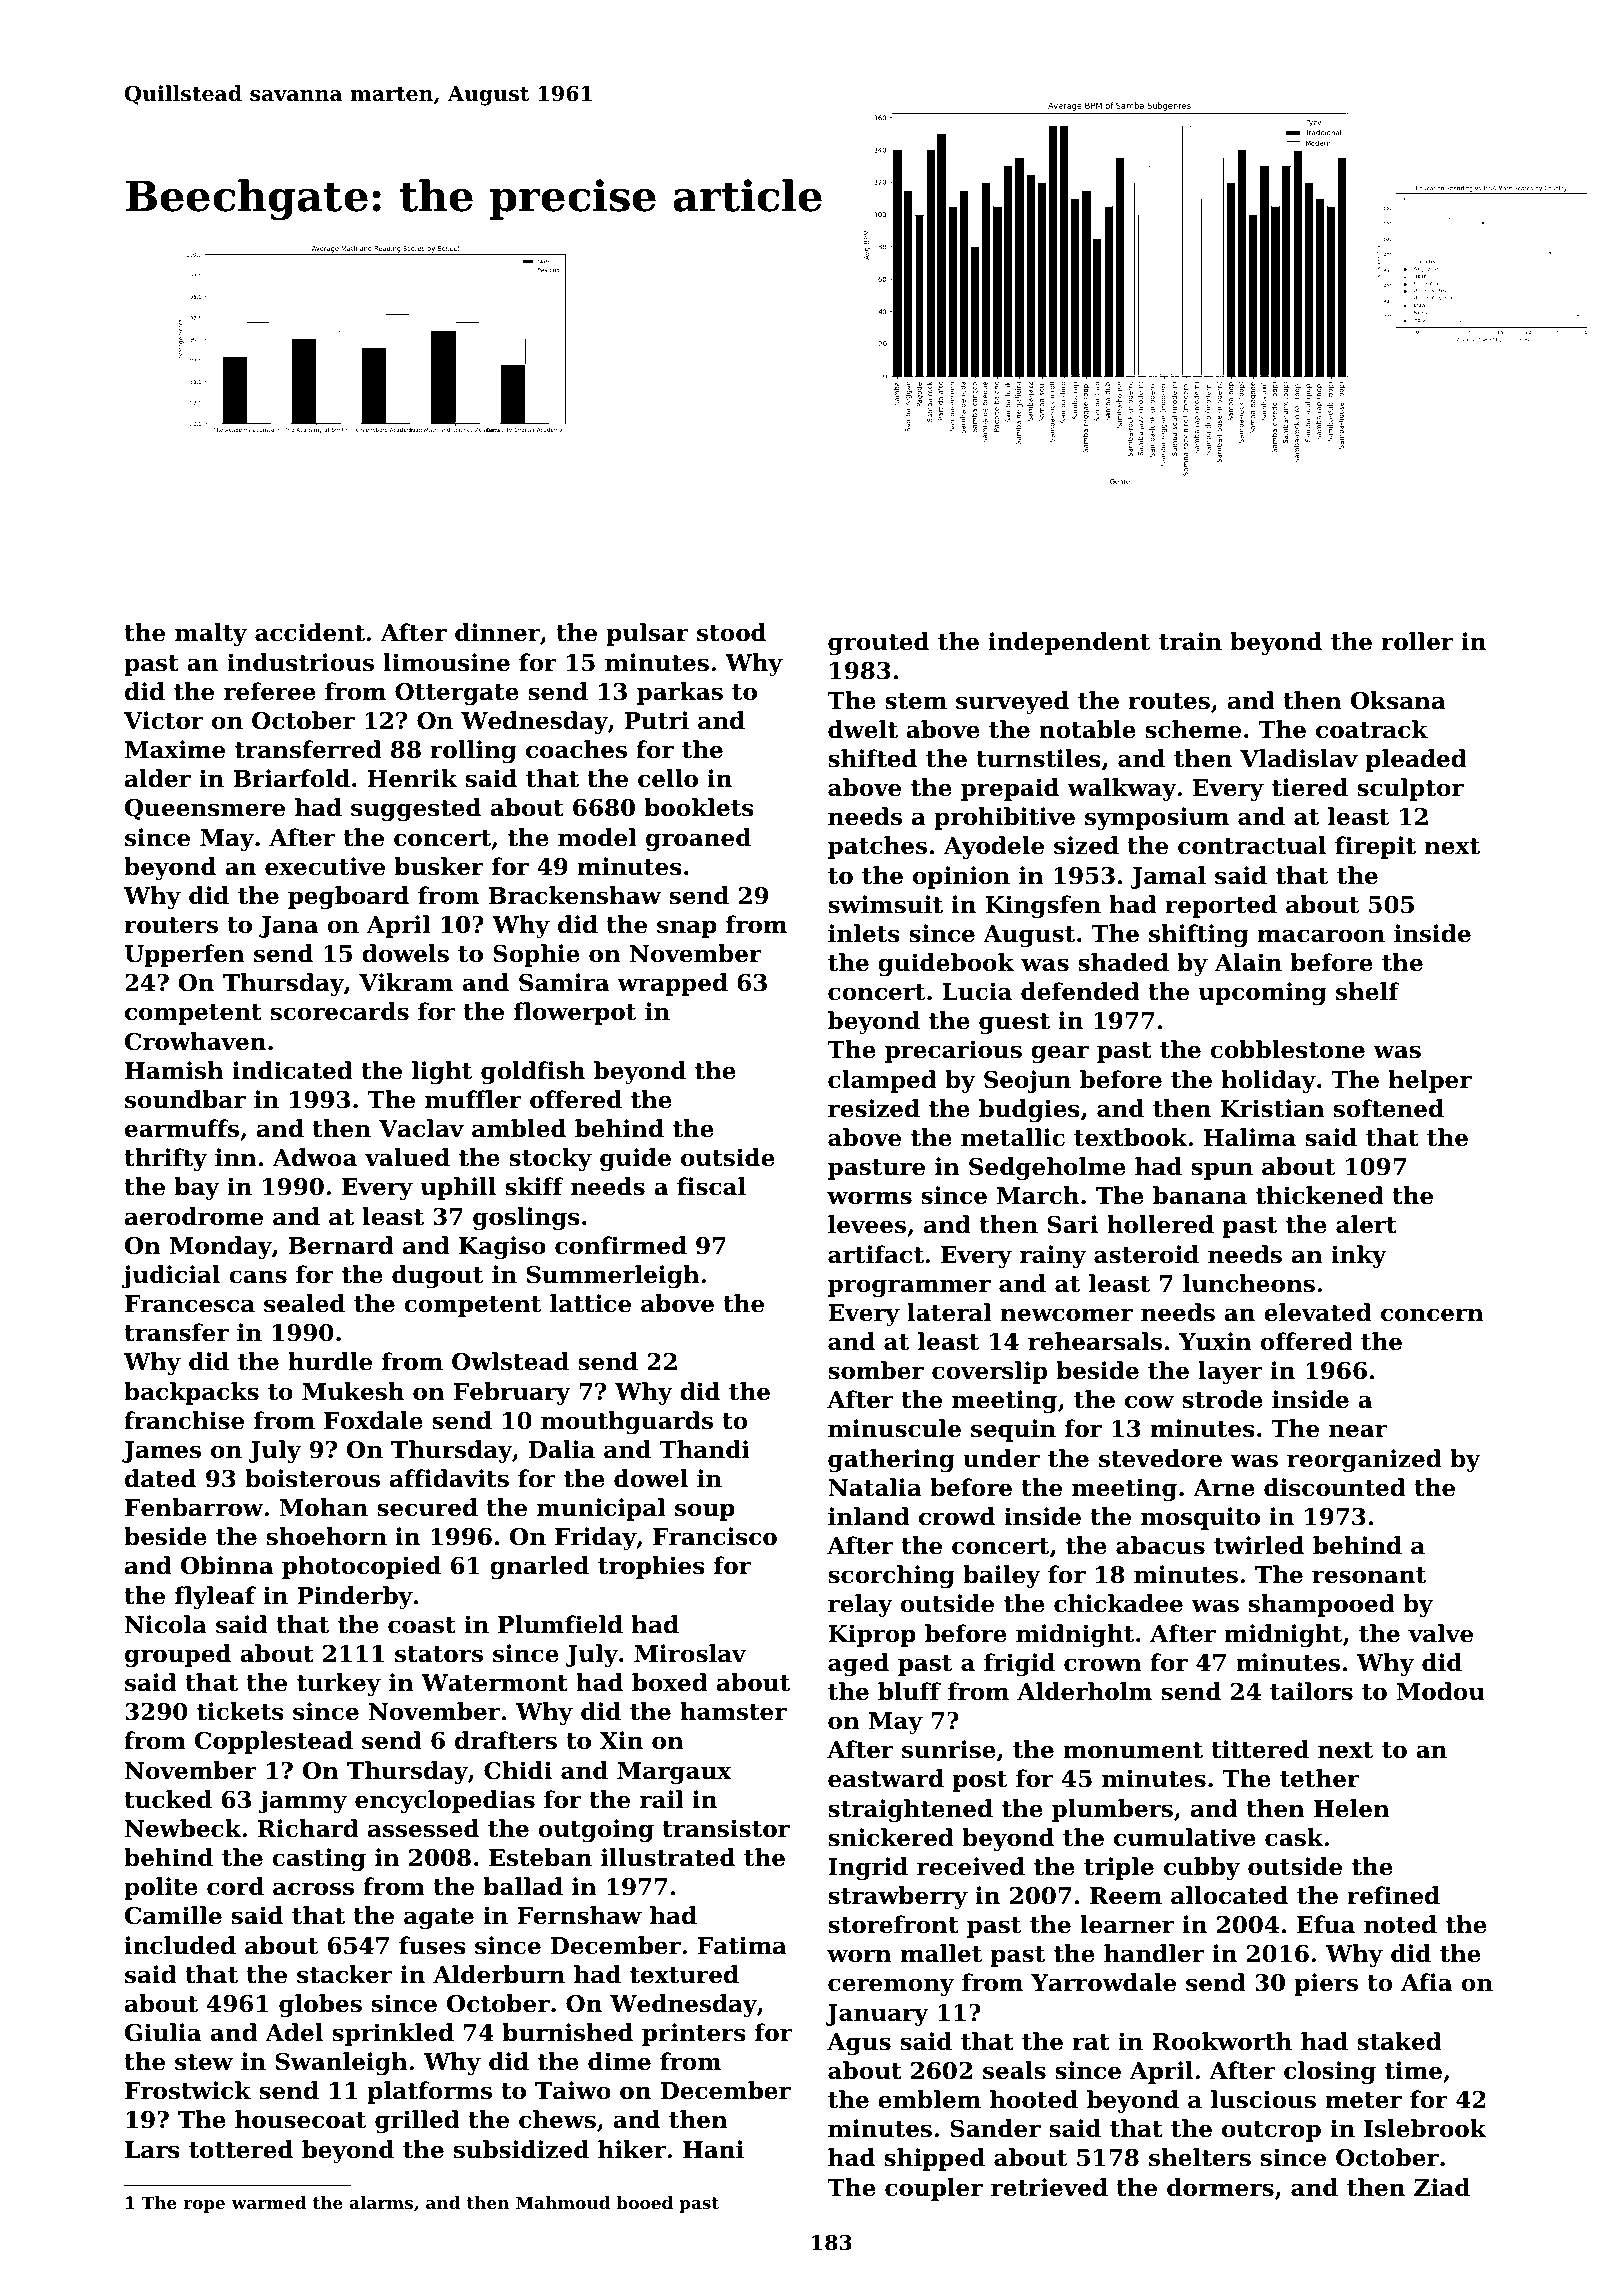 The height and width of the page is (2292, 1620). Describe the element at coordinates (1326, 1984) in the page. I see `piers` at that location.
